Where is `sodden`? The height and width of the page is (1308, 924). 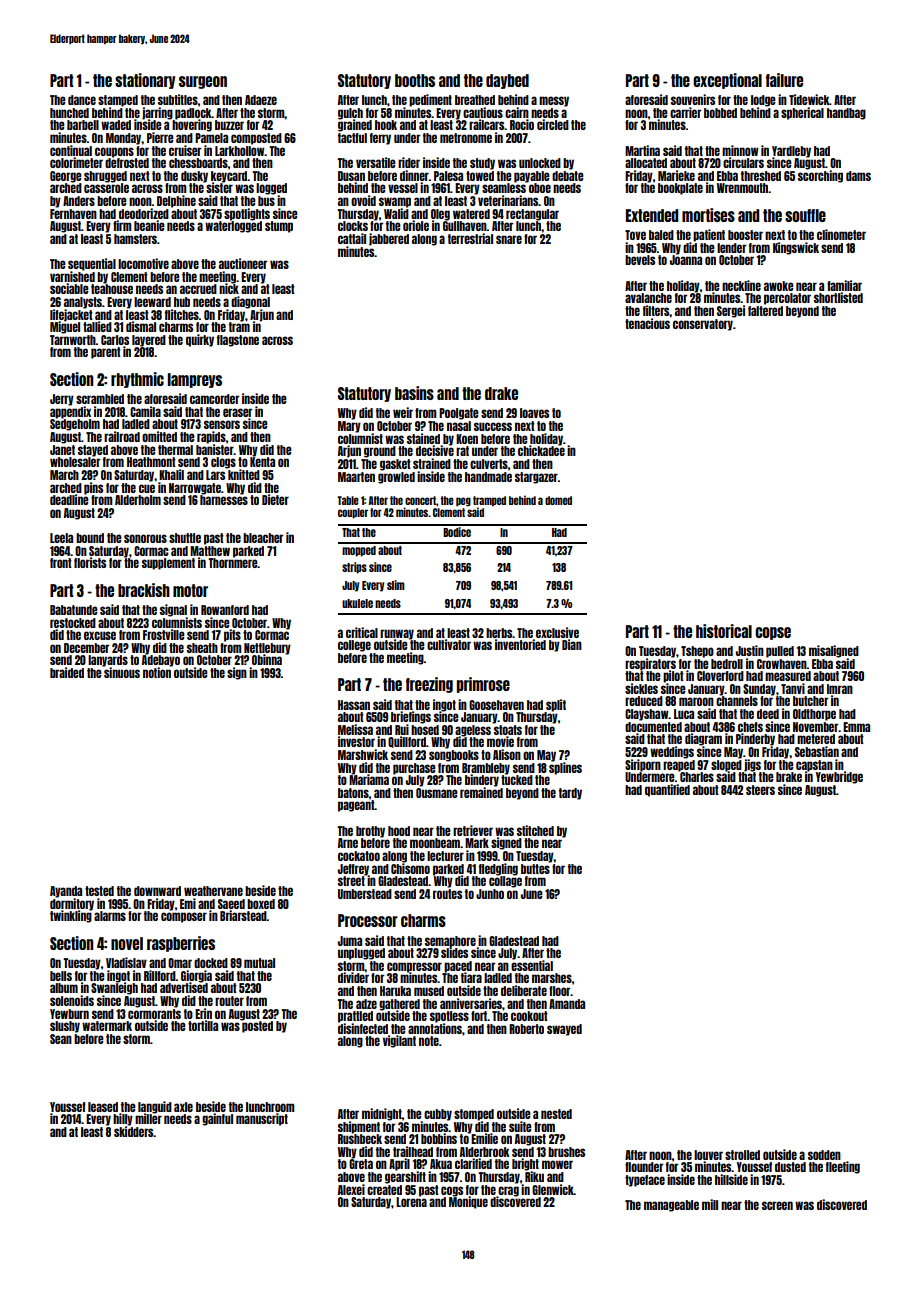 sodden is located at coordinates (824, 1155).
